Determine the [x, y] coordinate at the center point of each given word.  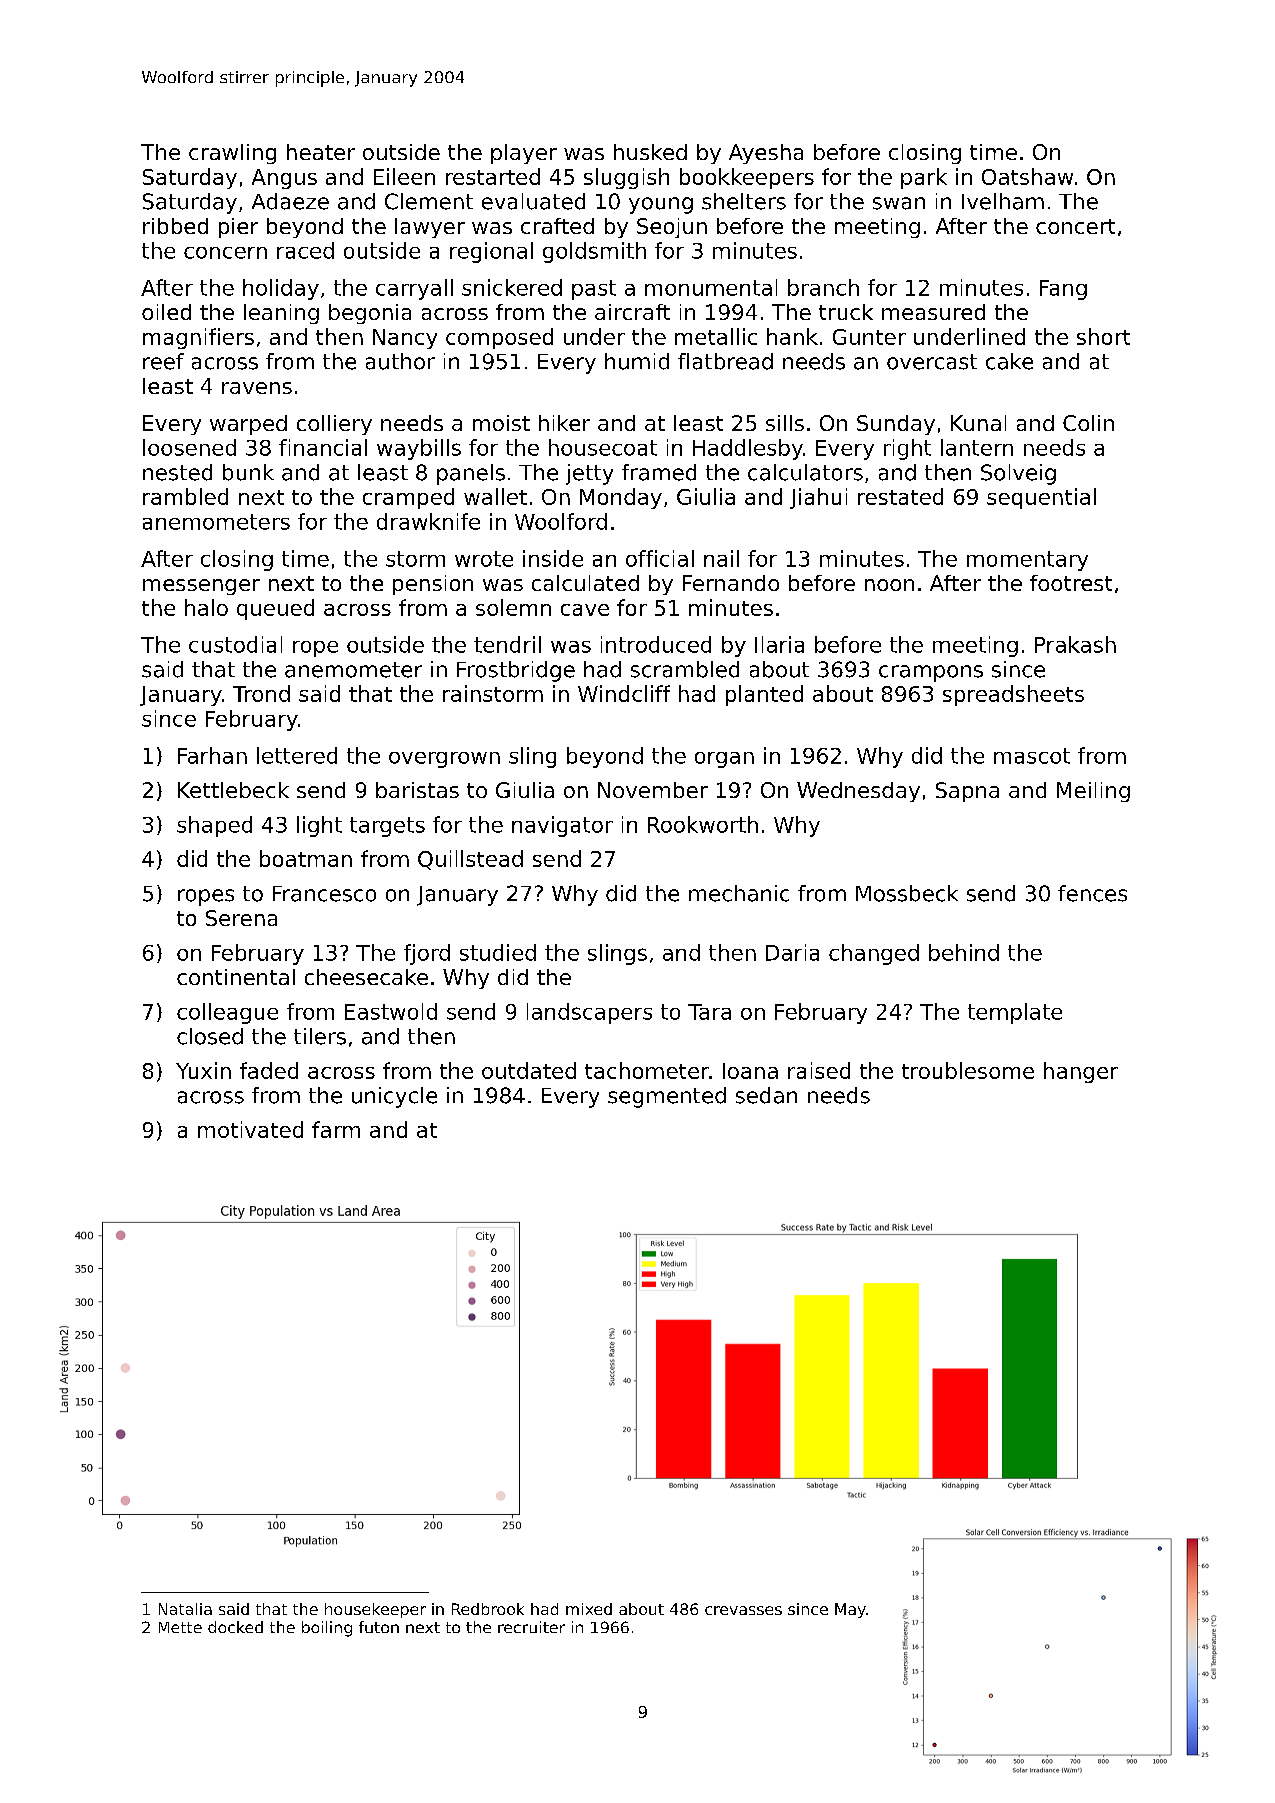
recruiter [531, 1627]
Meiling [1093, 792]
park [924, 178]
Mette [180, 1627]
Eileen [404, 176]
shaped [214, 826]
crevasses [743, 1610]
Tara [709, 1012]
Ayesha [766, 154]
